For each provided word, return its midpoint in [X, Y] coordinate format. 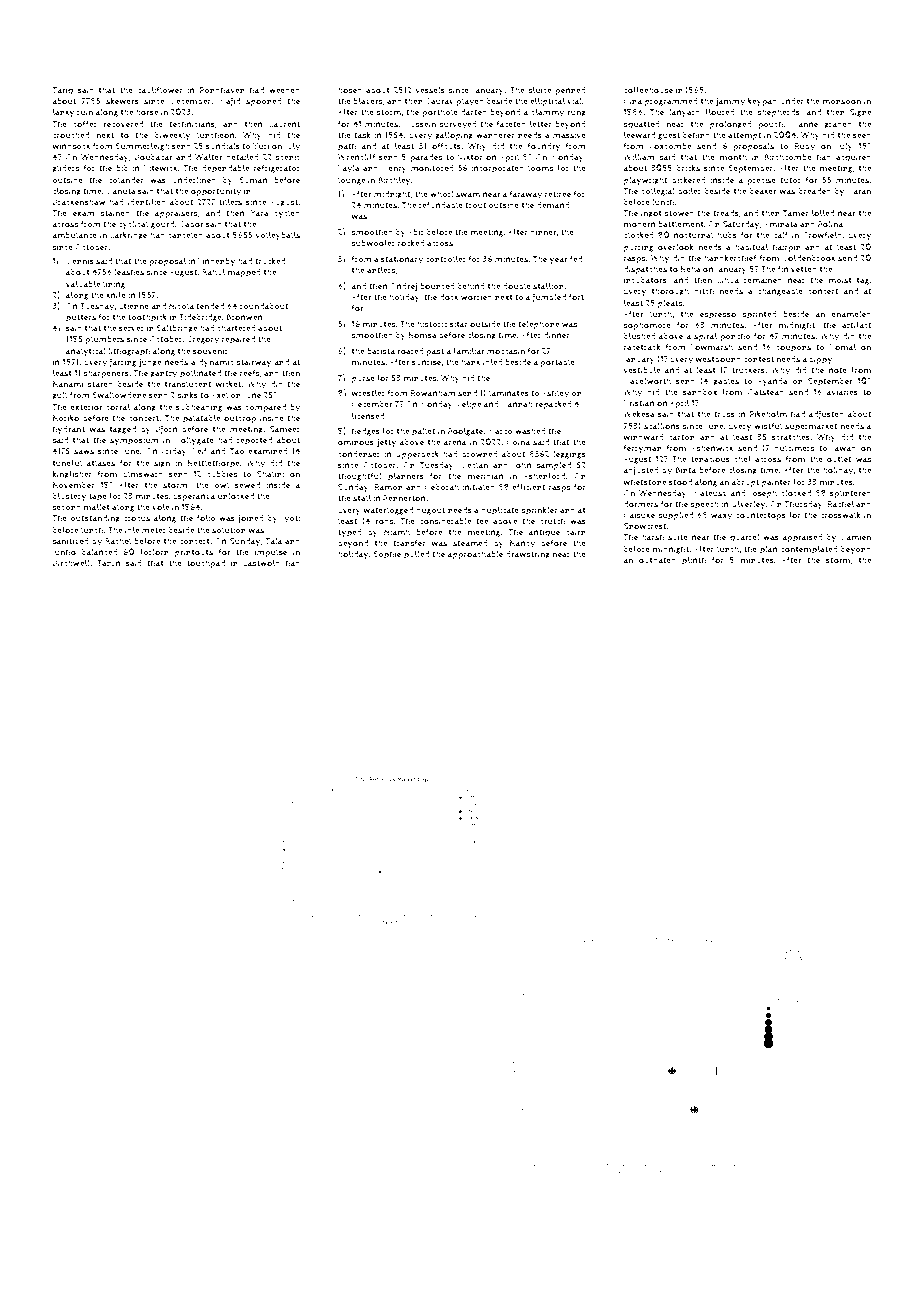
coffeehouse [648, 90]
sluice [540, 90]
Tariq [62, 91]
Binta [686, 470]
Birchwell [71, 563]
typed [350, 533]
